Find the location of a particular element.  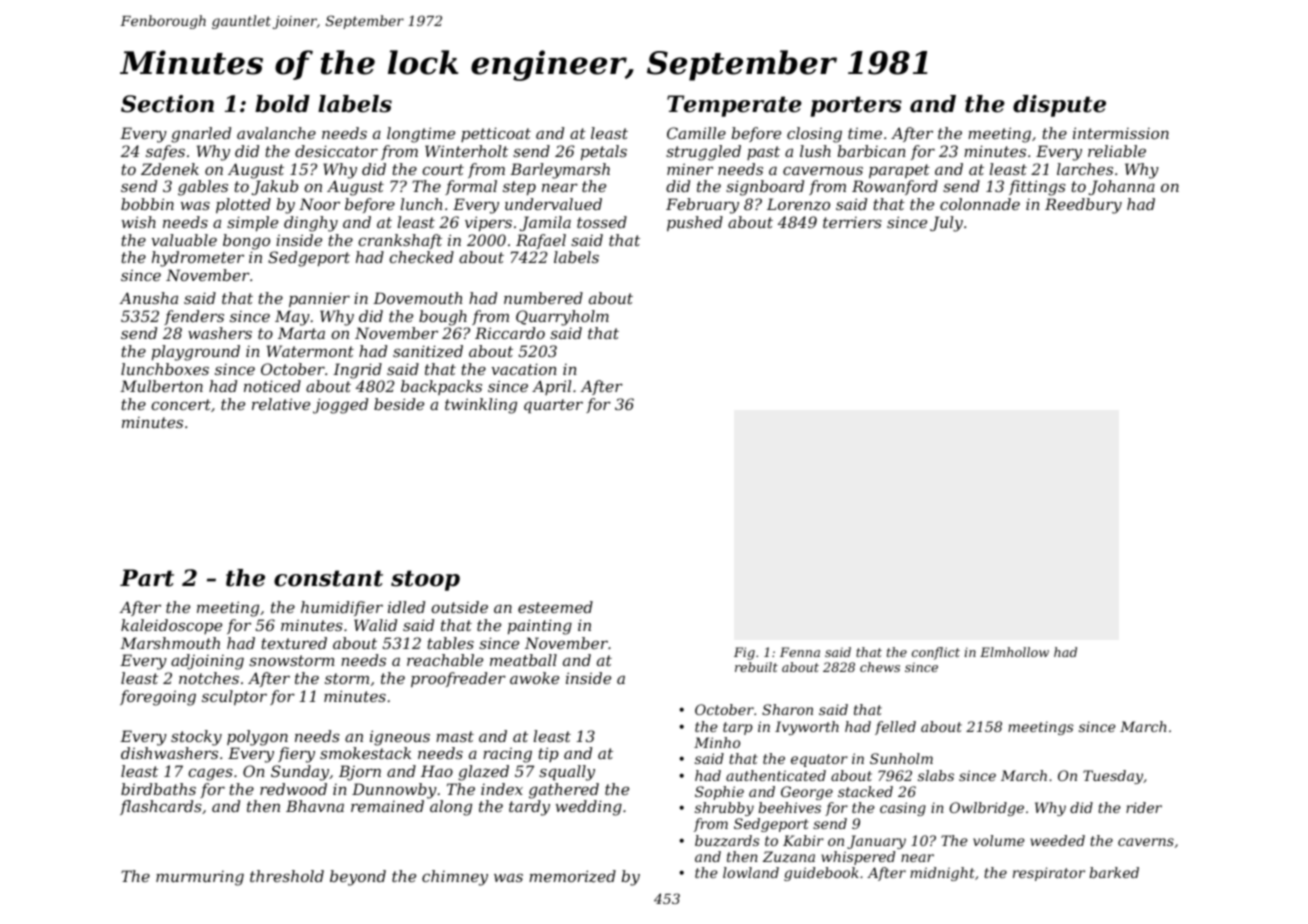

conflict is located at coordinates (936, 653).
